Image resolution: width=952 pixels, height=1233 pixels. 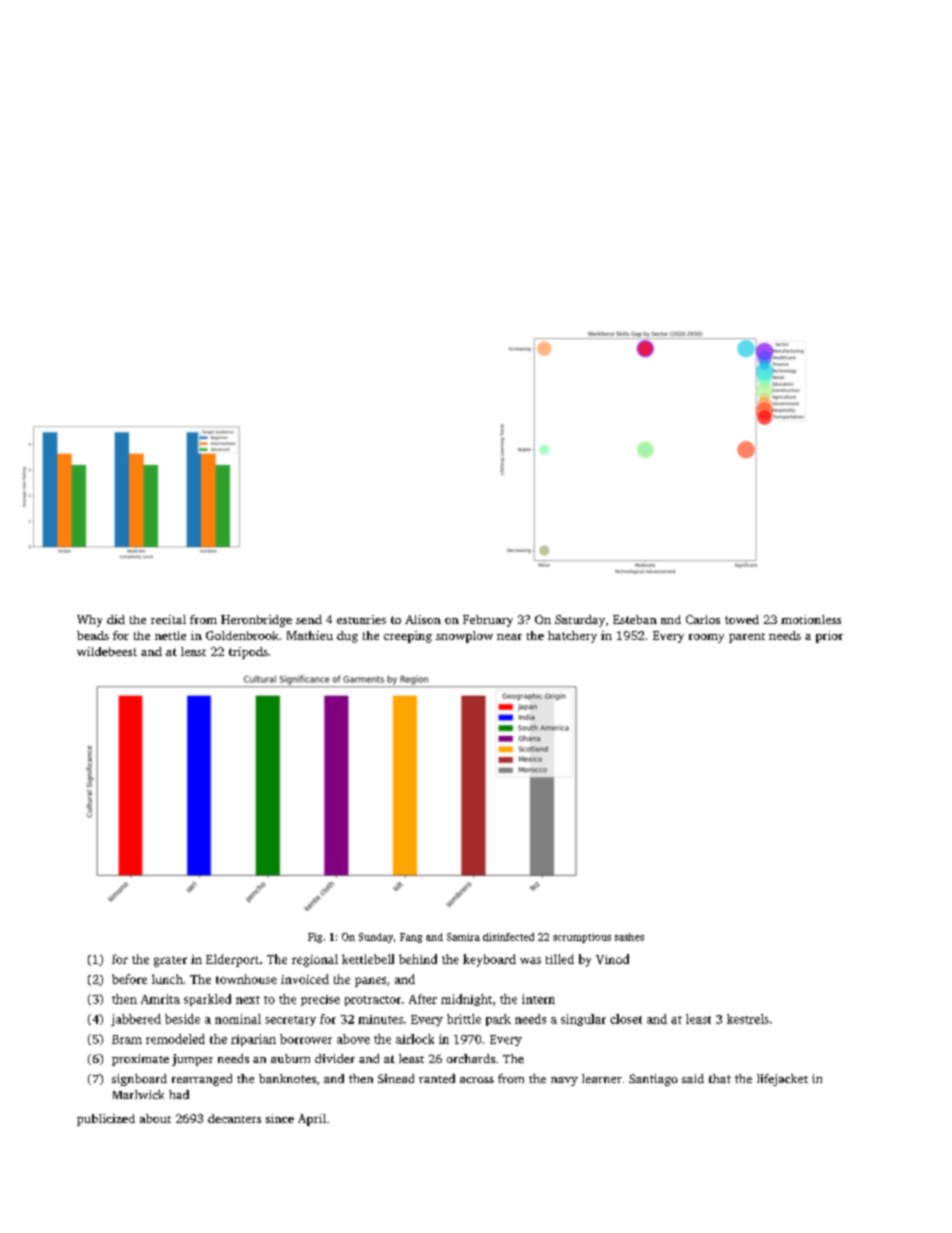 What do you see at coordinates (748, 1019) in the screenshot?
I see `kestrels` at bounding box center [748, 1019].
